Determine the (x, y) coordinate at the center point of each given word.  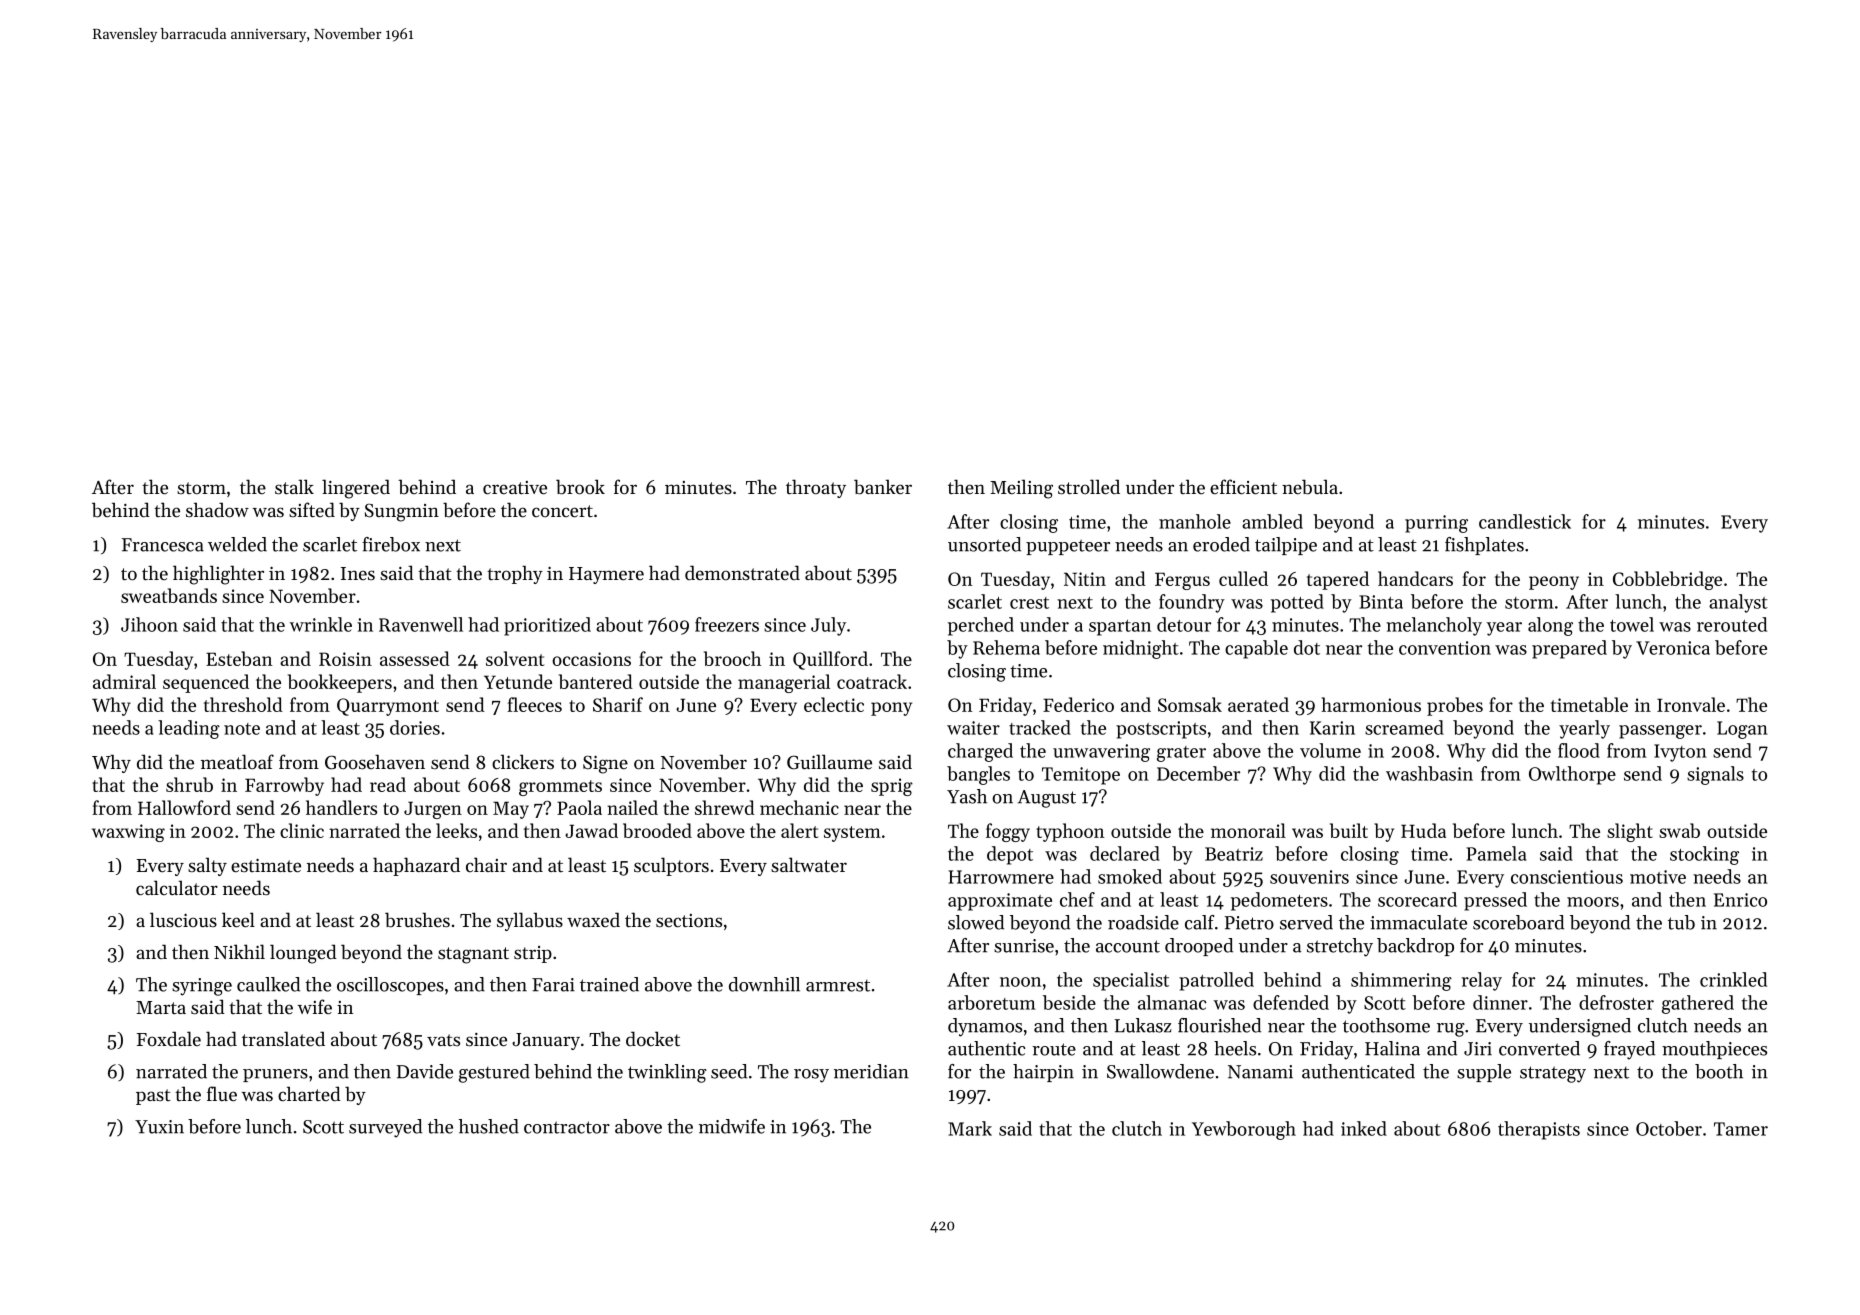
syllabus (530, 921)
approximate (1000, 902)
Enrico (1740, 900)
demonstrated (742, 573)
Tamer (1741, 1129)
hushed (489, 1126)
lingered (356, 489)
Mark (970, 1128)
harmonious (1371, 704)
